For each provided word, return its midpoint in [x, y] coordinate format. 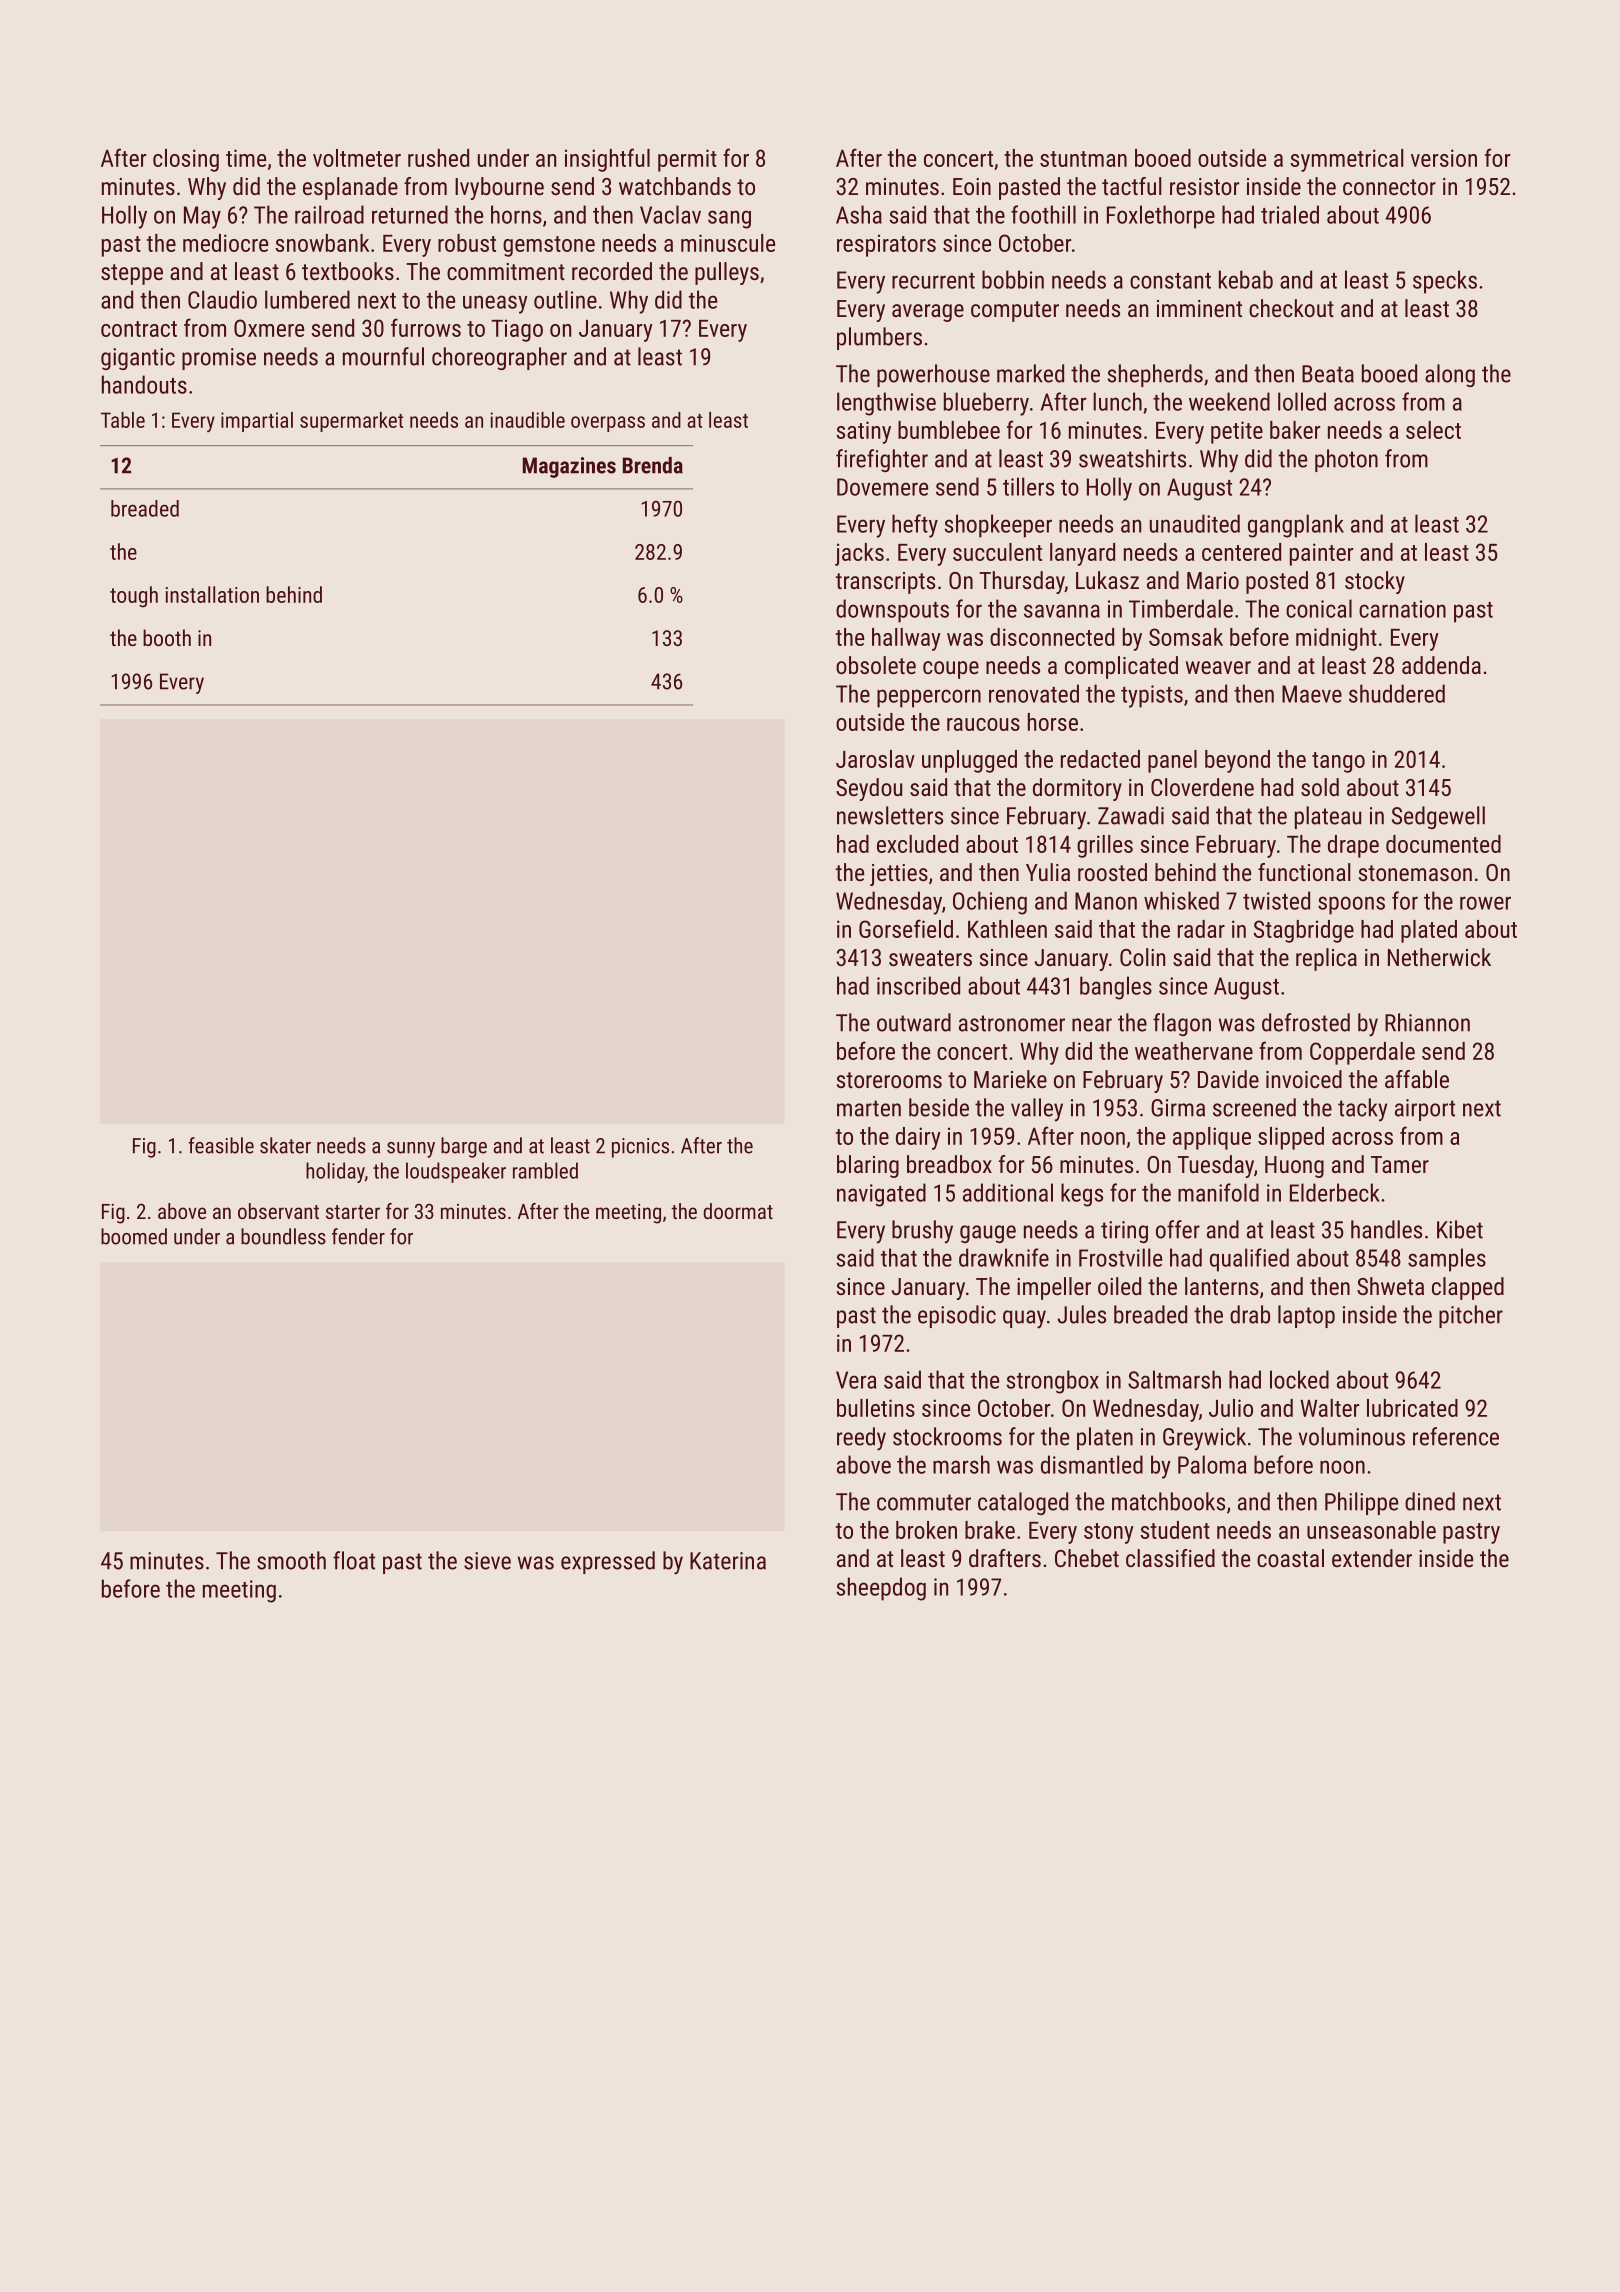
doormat [738, 1211]
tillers [1028, 486]
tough [134, 597]
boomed [134, 1236]
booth [167, 637]
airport [1425, 1110]
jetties [899, 875]
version [1444, 158]
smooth [291, 1560]
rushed [438, 158]
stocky [1375, 582]
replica [1326, 959]
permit [687, 160]
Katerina [728, 1561]
